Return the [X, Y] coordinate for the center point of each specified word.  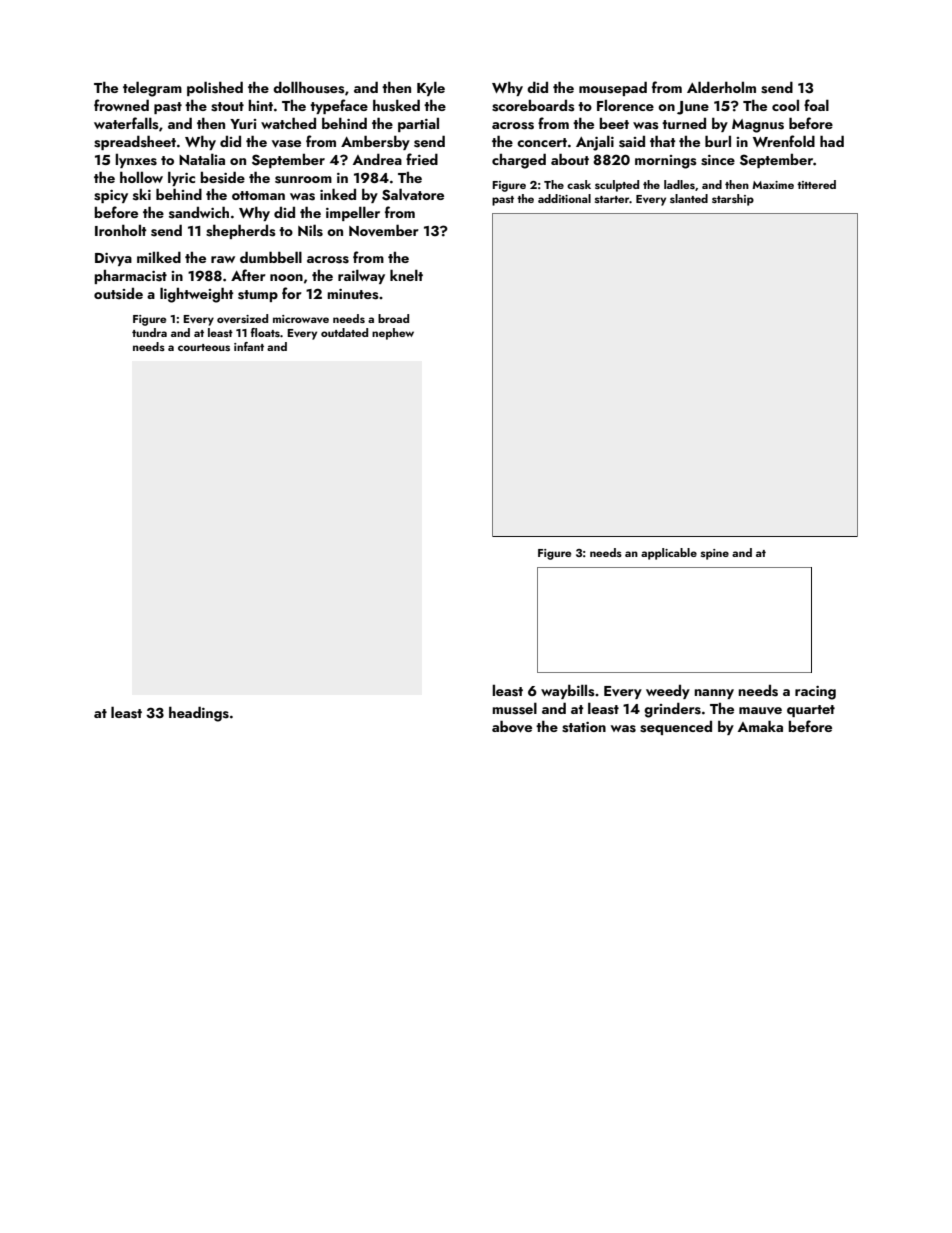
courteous [204, 347]
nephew [393, 334]
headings [199, 714]
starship [733, 200]
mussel [514, 708]
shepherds [241, 231]
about [570, 159]
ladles [679, 184]
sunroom [303, 180]
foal [816, 105]
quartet [811, 711]
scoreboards [533, 106]
